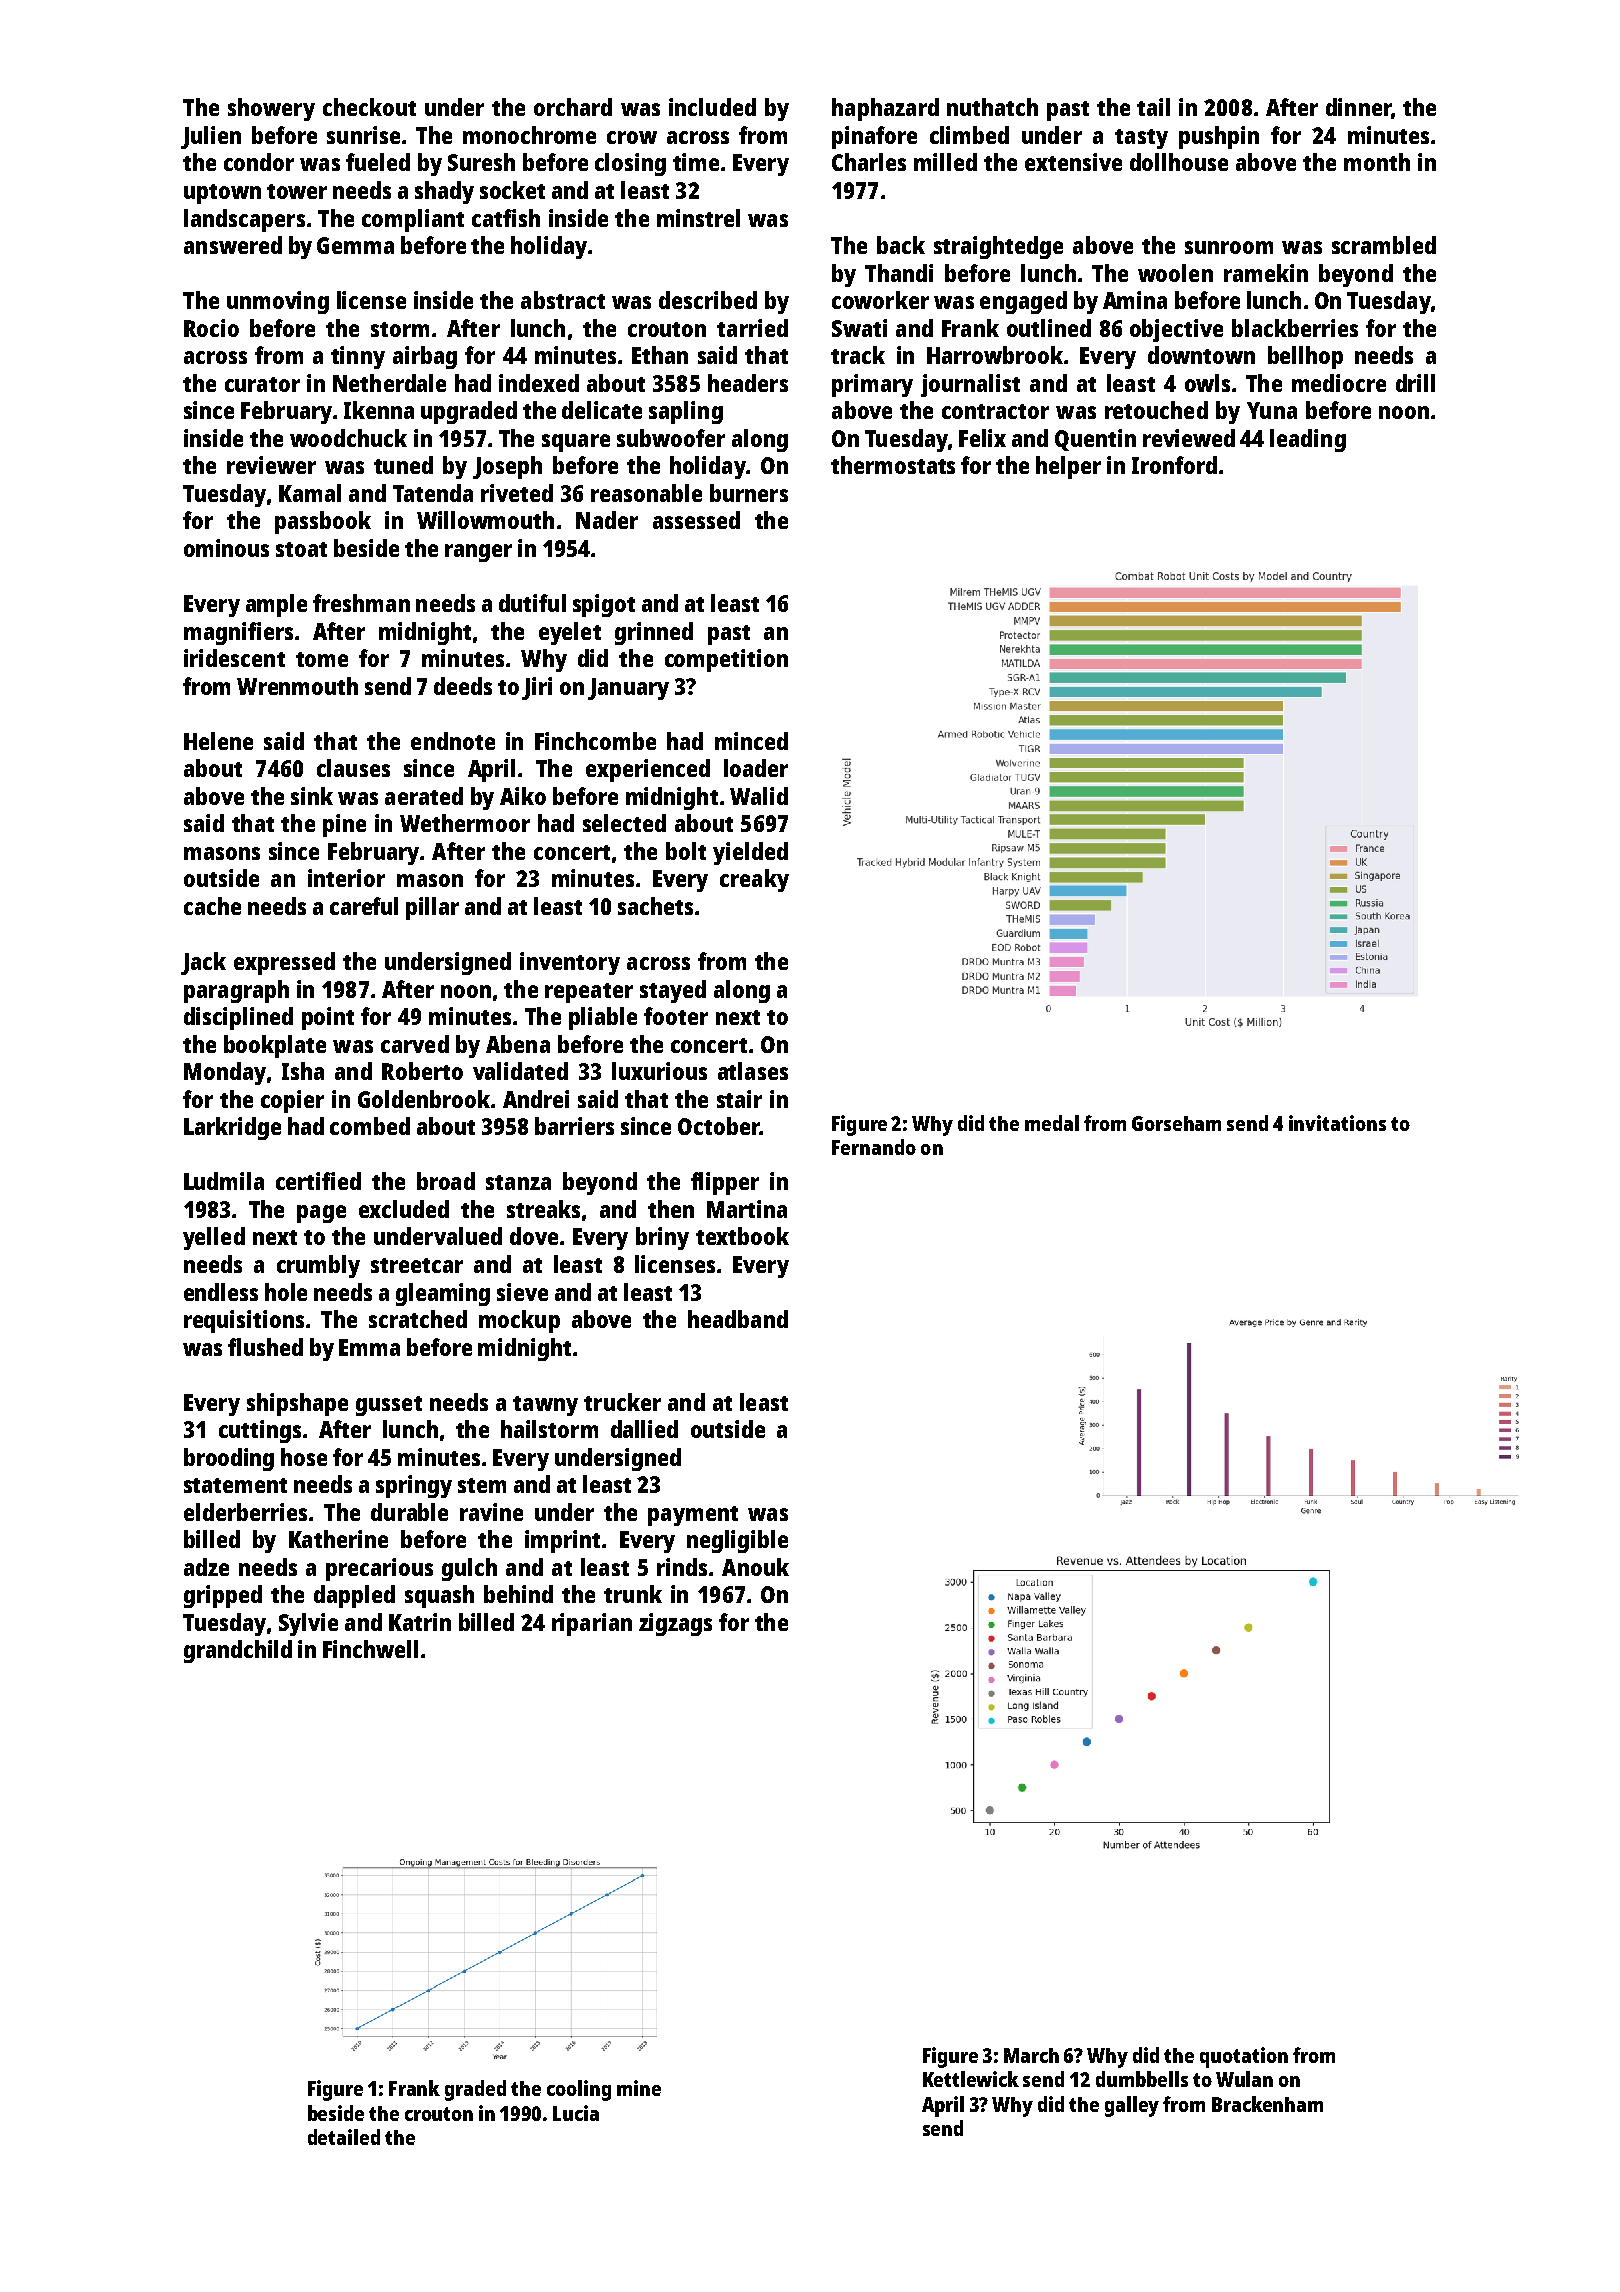 This screenshot has height=2292, width=1620. Describe the element at coordinates (224, 1181) in the screenshot. I see `Ludmila` at that location.
